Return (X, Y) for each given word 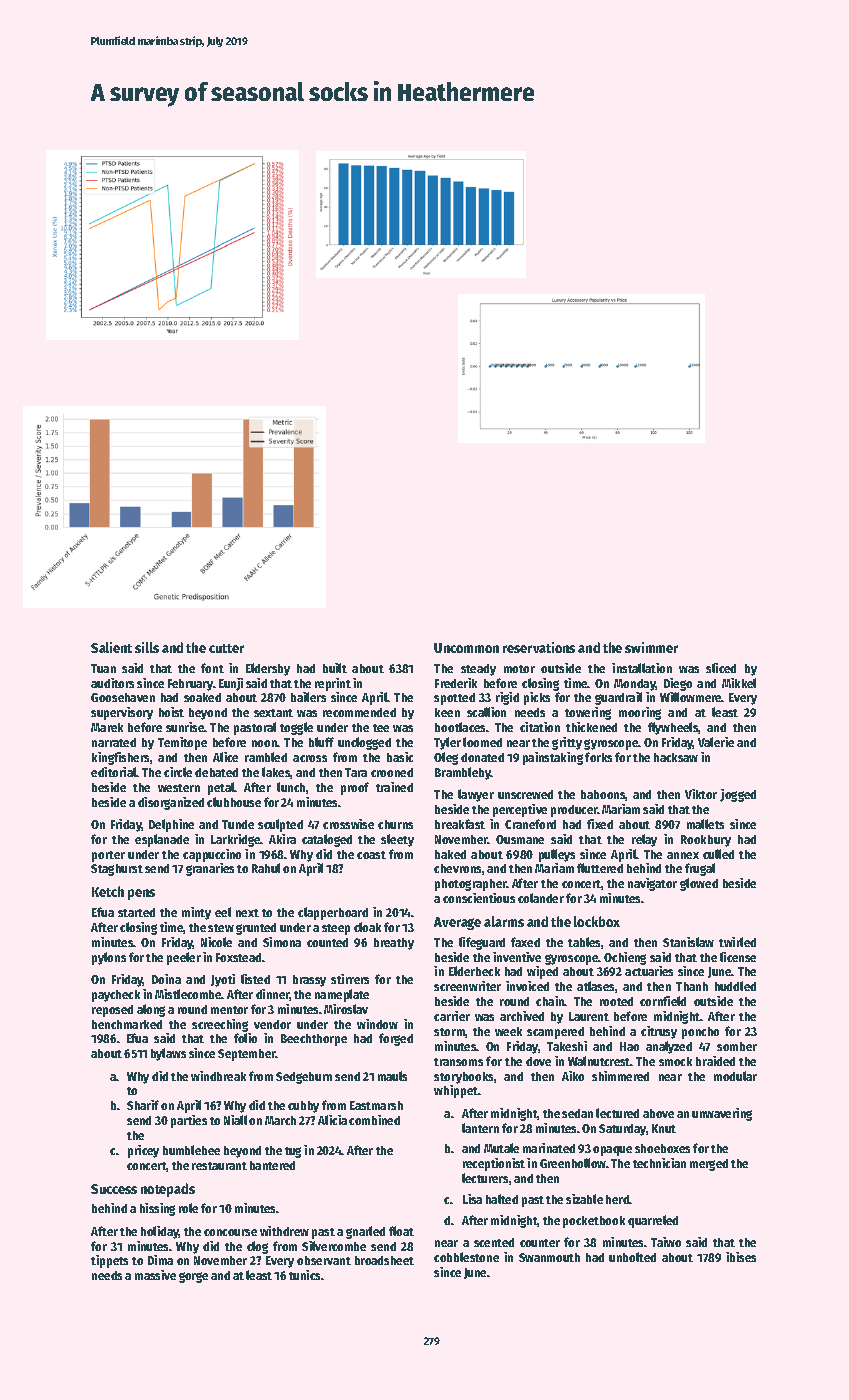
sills (147, 647)
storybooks (463, 1078)
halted (502, 1199)
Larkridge (236, 840)
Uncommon (466, 648)
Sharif (143, 1105)
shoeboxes (662, 1148)
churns (395, 824)
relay (644, 840)
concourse (230, 1232)
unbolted (632, 1257)
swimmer (651, 647)
